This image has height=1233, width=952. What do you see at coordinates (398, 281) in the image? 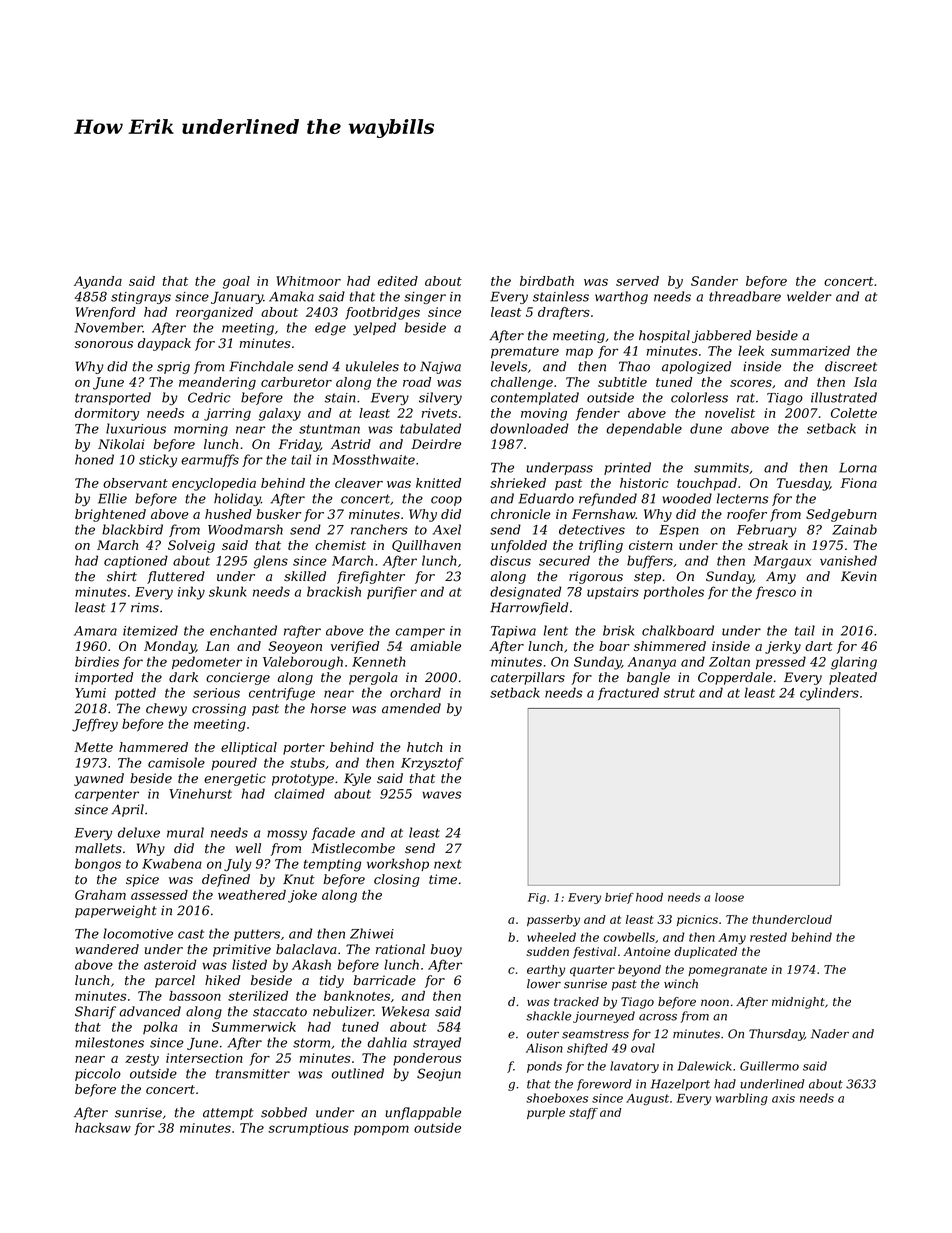
I see `edited` at bounding box center [398, 281].
